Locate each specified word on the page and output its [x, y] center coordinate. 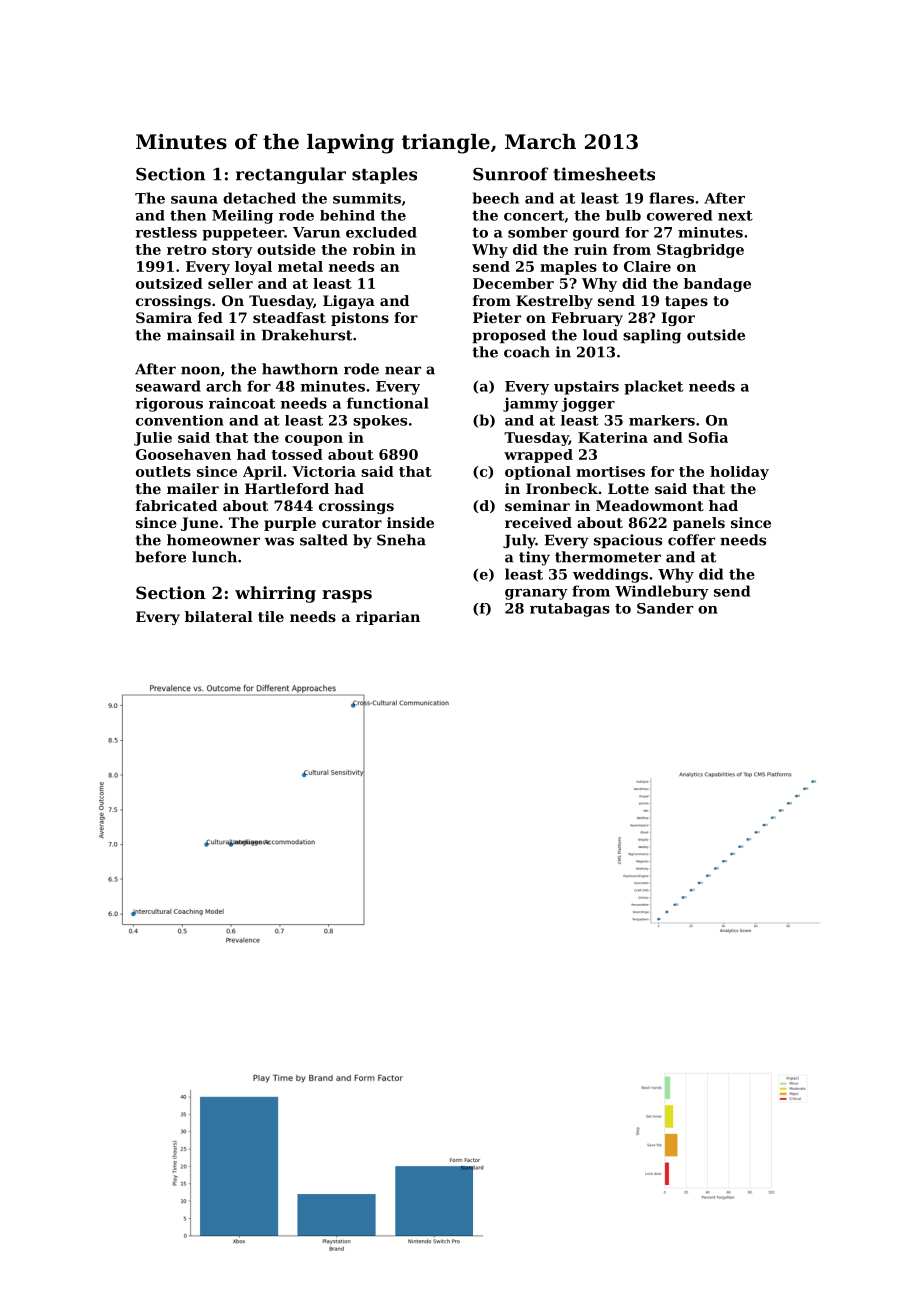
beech [496, 198]
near [403, 370]
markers [662, 420]
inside [410, 522]
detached [259, 198]
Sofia [708, 437]
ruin [591, 249]
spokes [380, 422]
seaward [168, 386]
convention [180, 420]
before [160, 557]
